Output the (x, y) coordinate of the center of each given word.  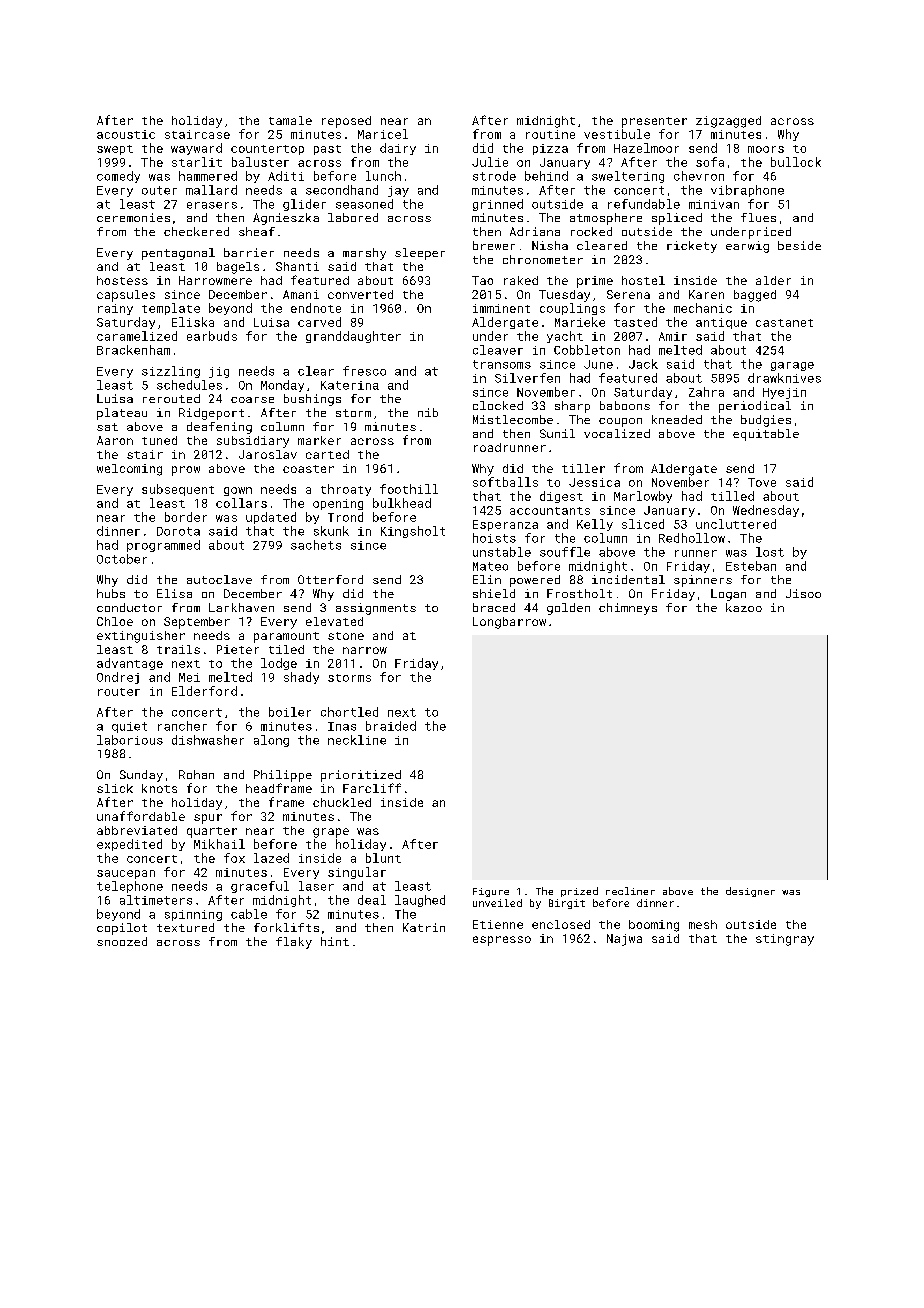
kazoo (744, 607)
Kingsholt (413, 532)
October (122, 559)
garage (792, 366)
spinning (193, 915)
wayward (196, 149)
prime (595, 282)
